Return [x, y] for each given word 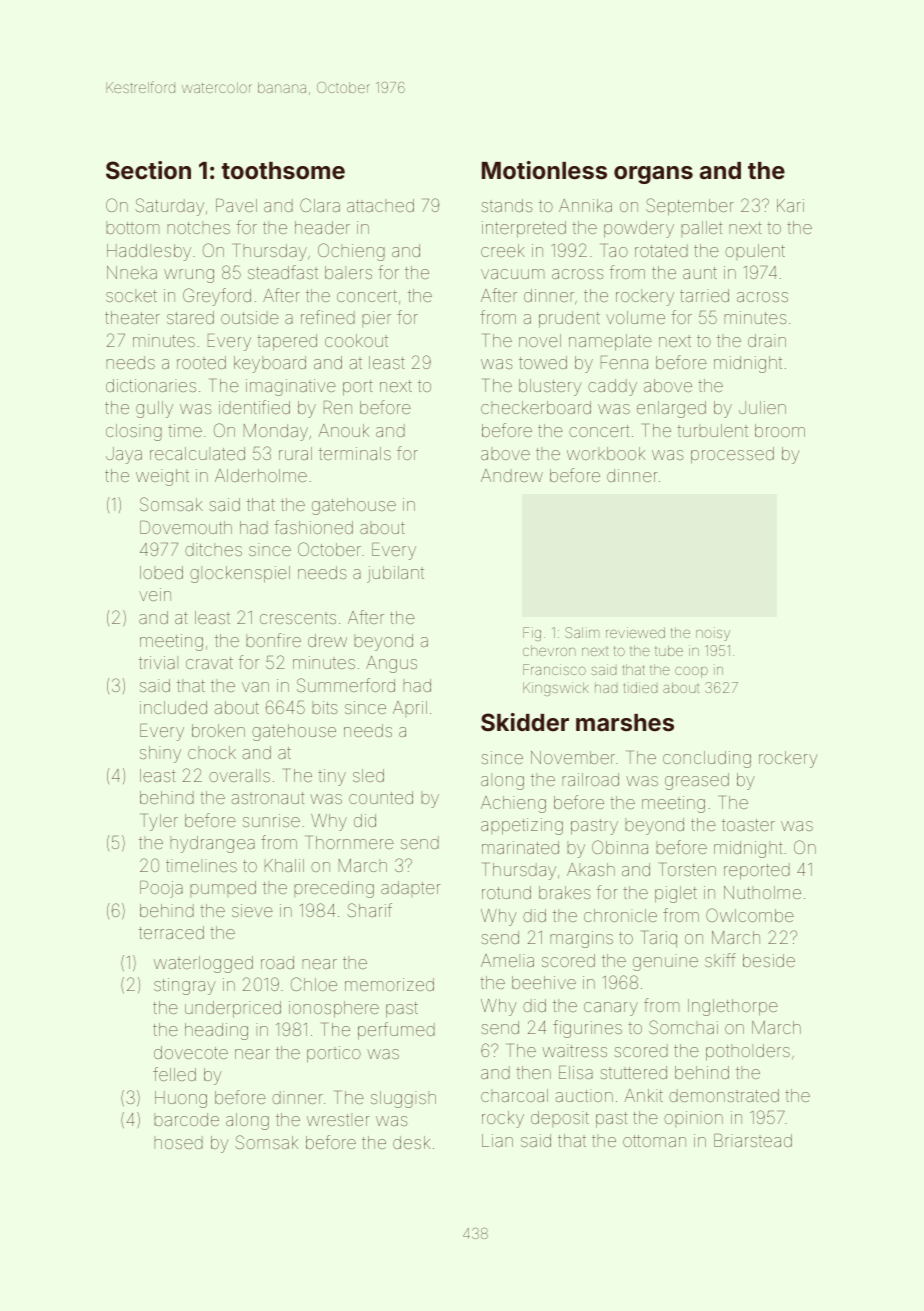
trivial [158, 662]
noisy [713, 634]
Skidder [525, 722]
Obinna [620, 847]
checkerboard [536, 407]
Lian [497, 1140]
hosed [178, 1142]
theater [132, 317]
